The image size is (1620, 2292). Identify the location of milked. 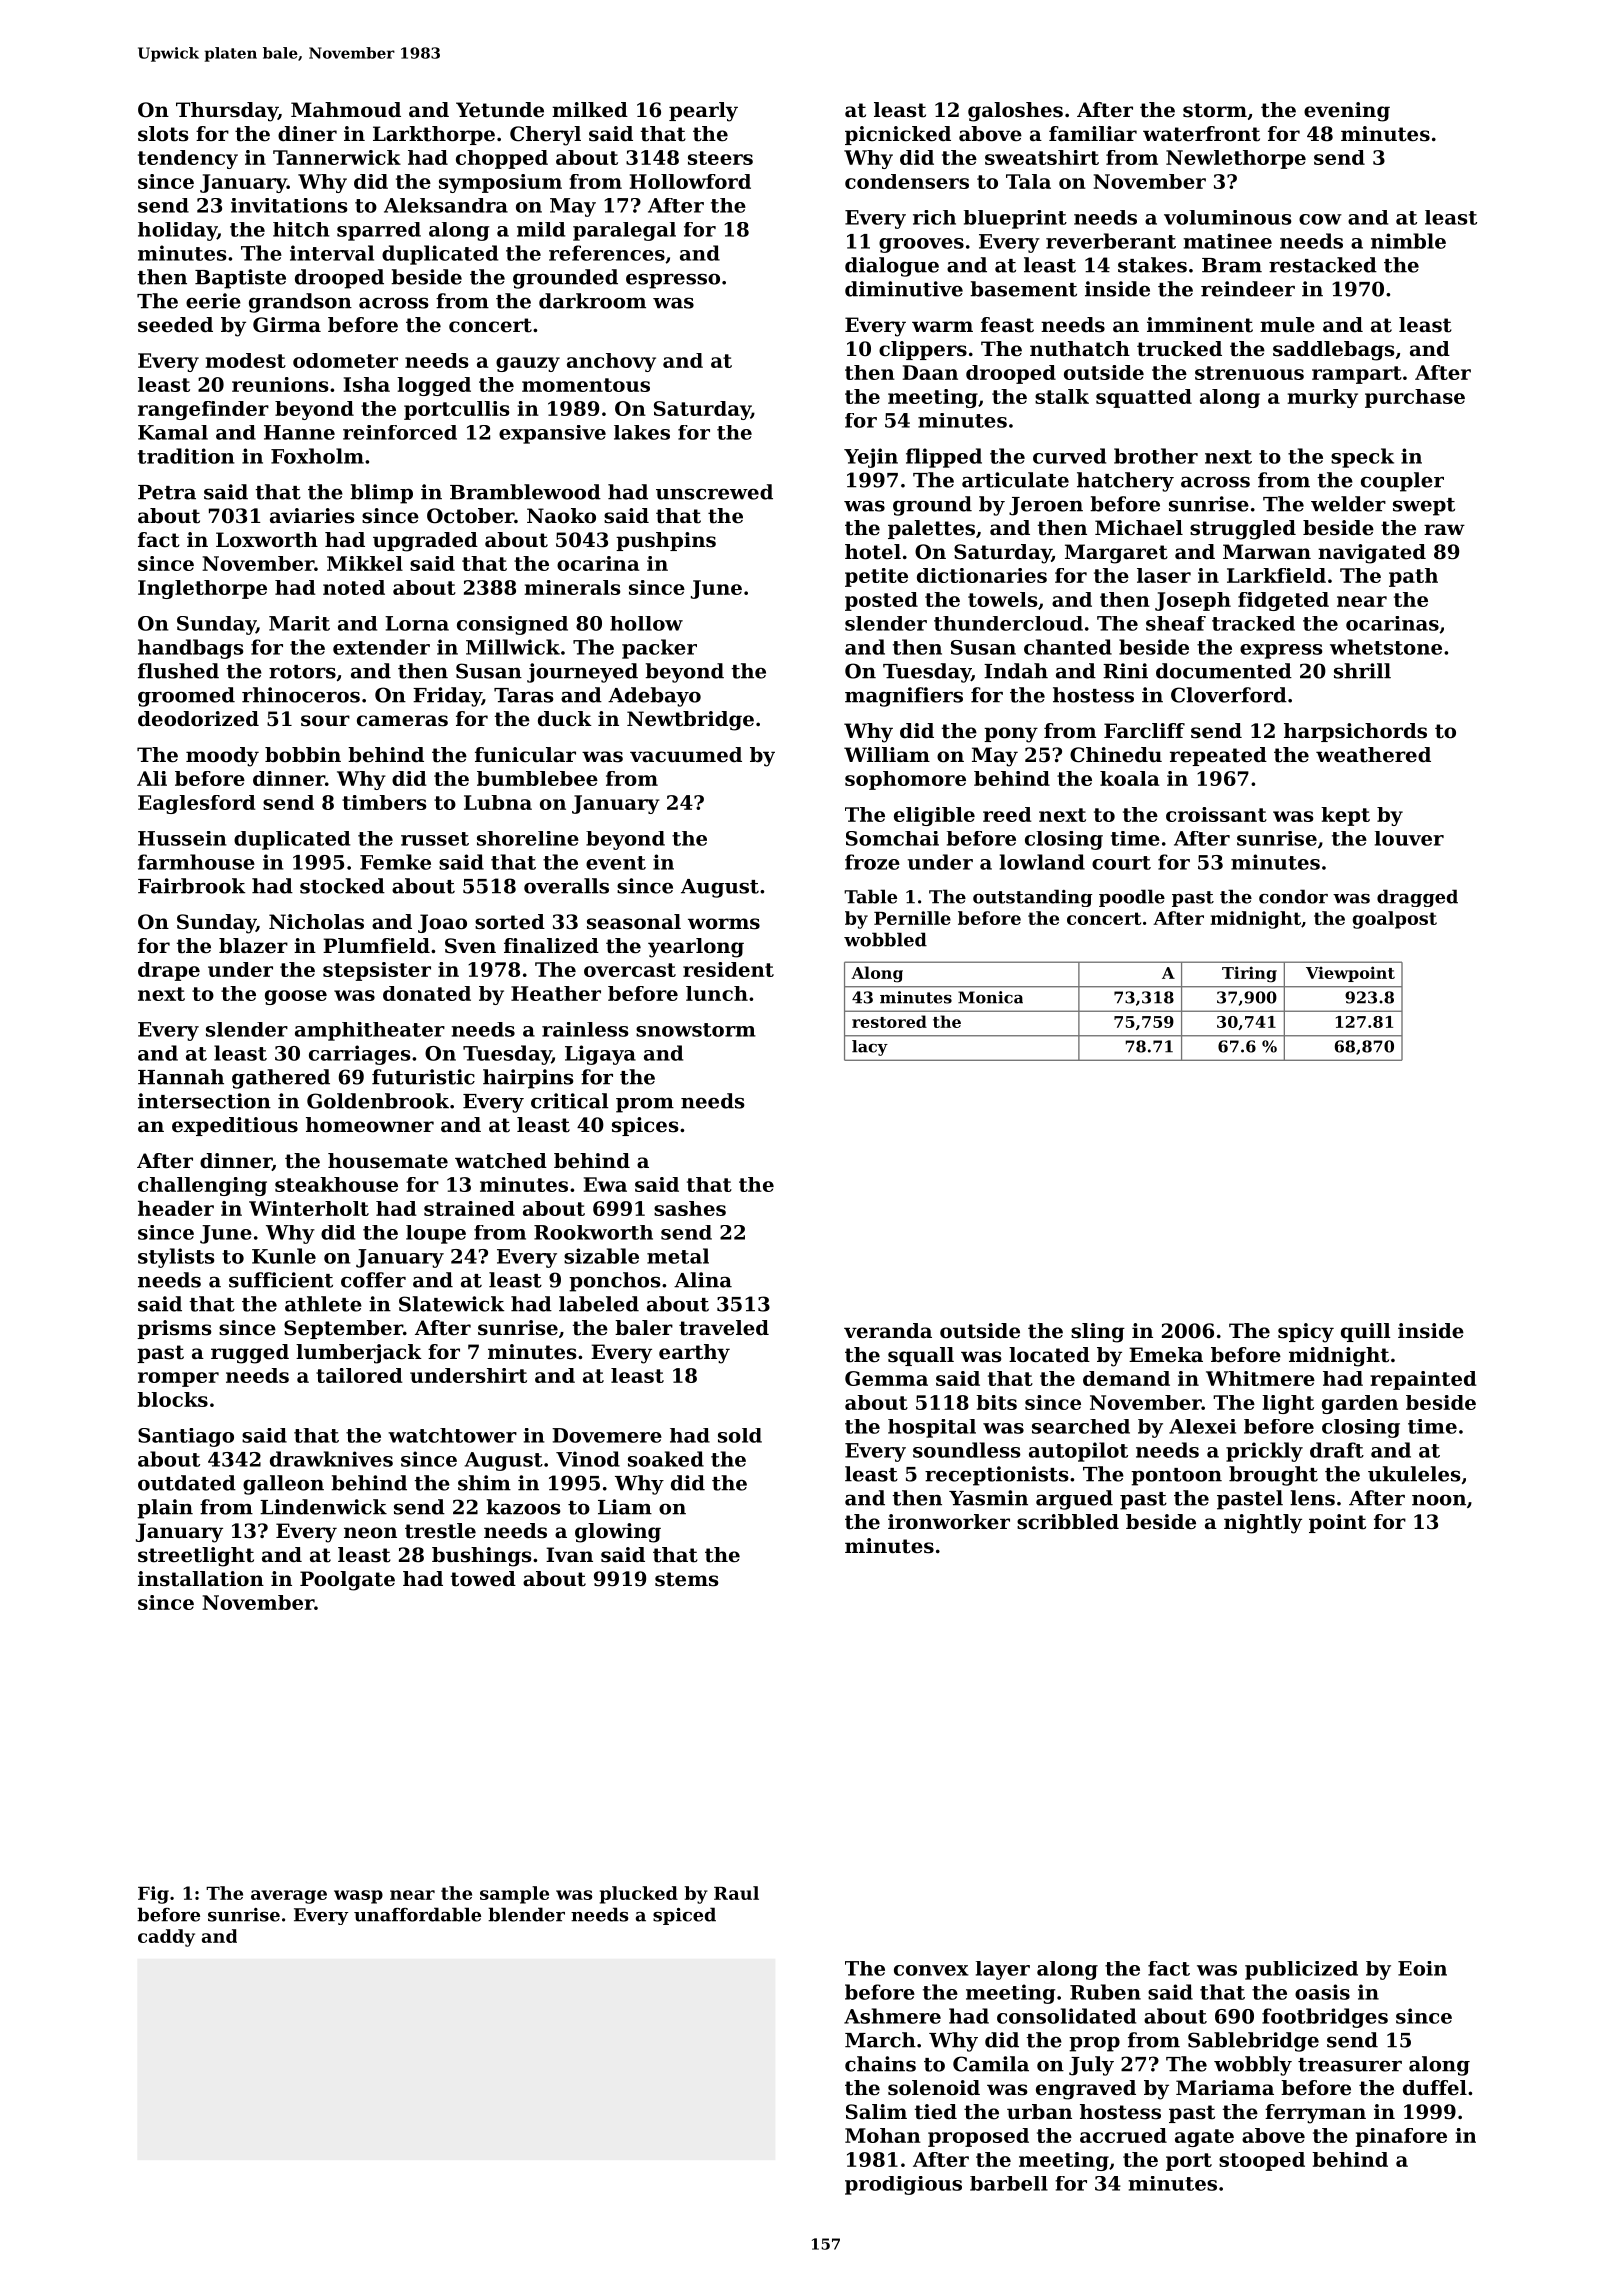
(590, 110).
